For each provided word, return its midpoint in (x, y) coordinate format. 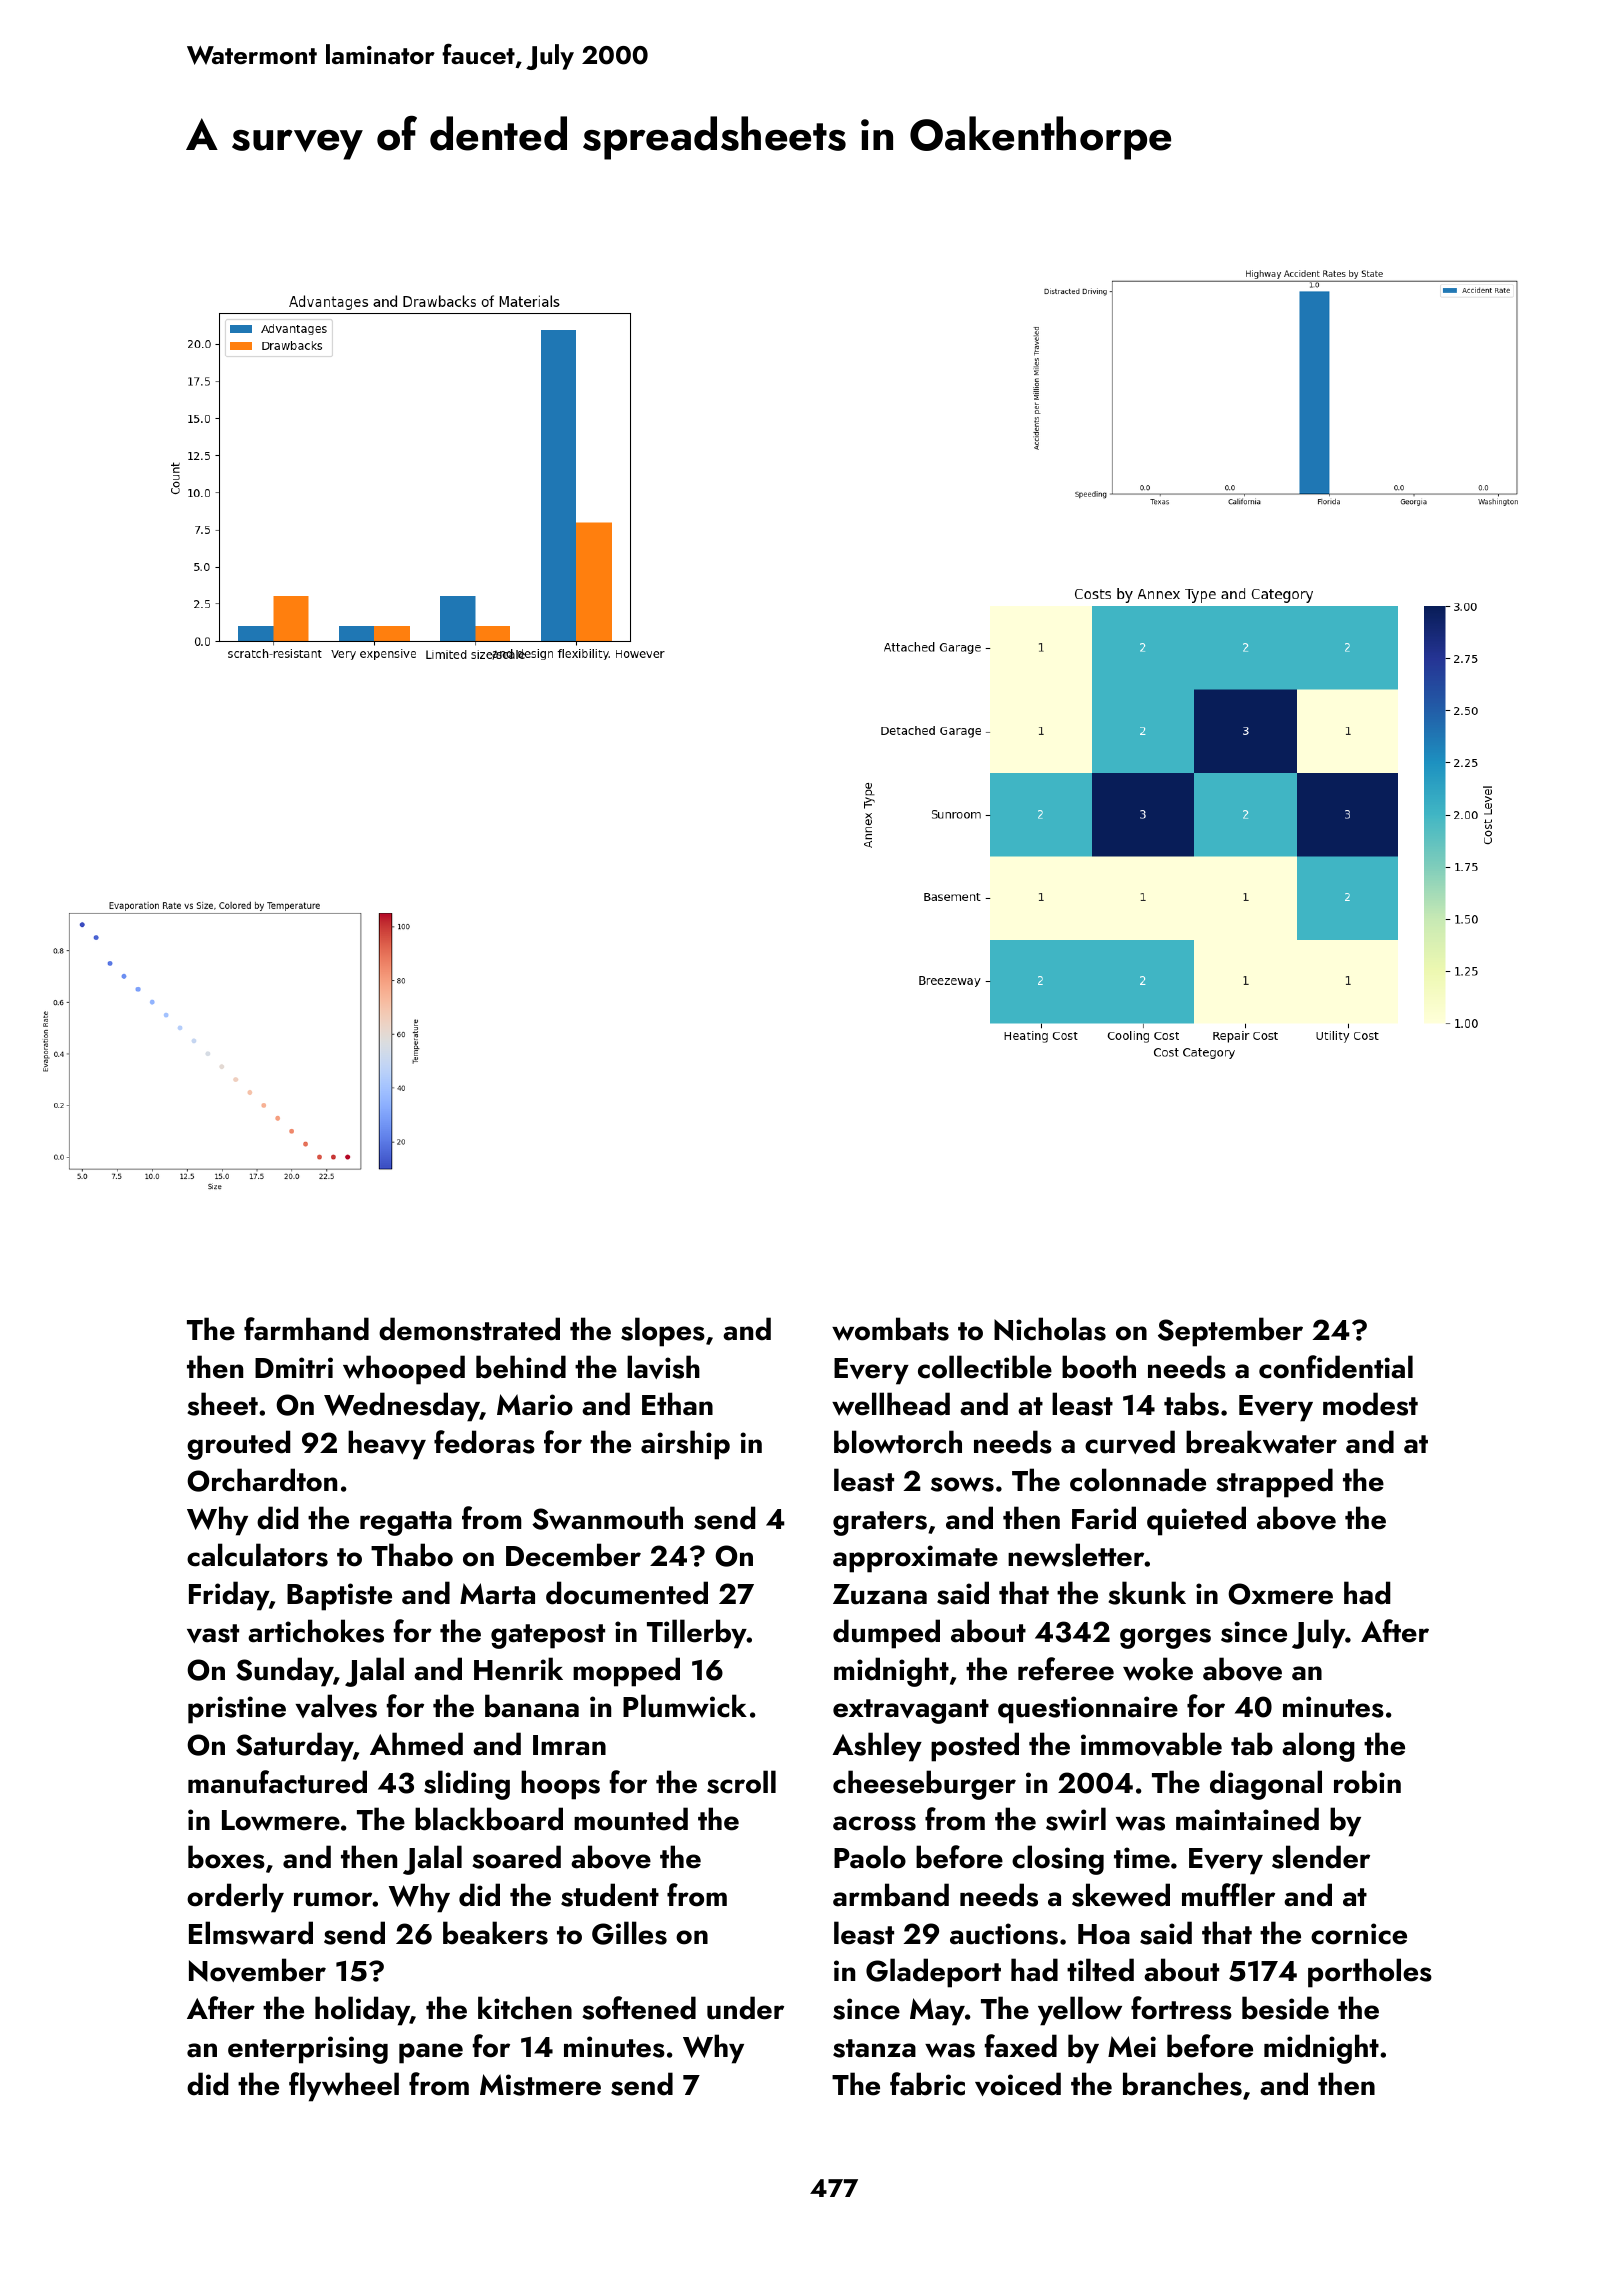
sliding (467, 1785)
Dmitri (294, 1367)
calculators (257, 1555)
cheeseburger (924, 1785)
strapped (1274, 1483)
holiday (362, 2011)
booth (1099, 1367)
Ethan (677, 1404)
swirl (1076, 1819)
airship (685, 1445)
